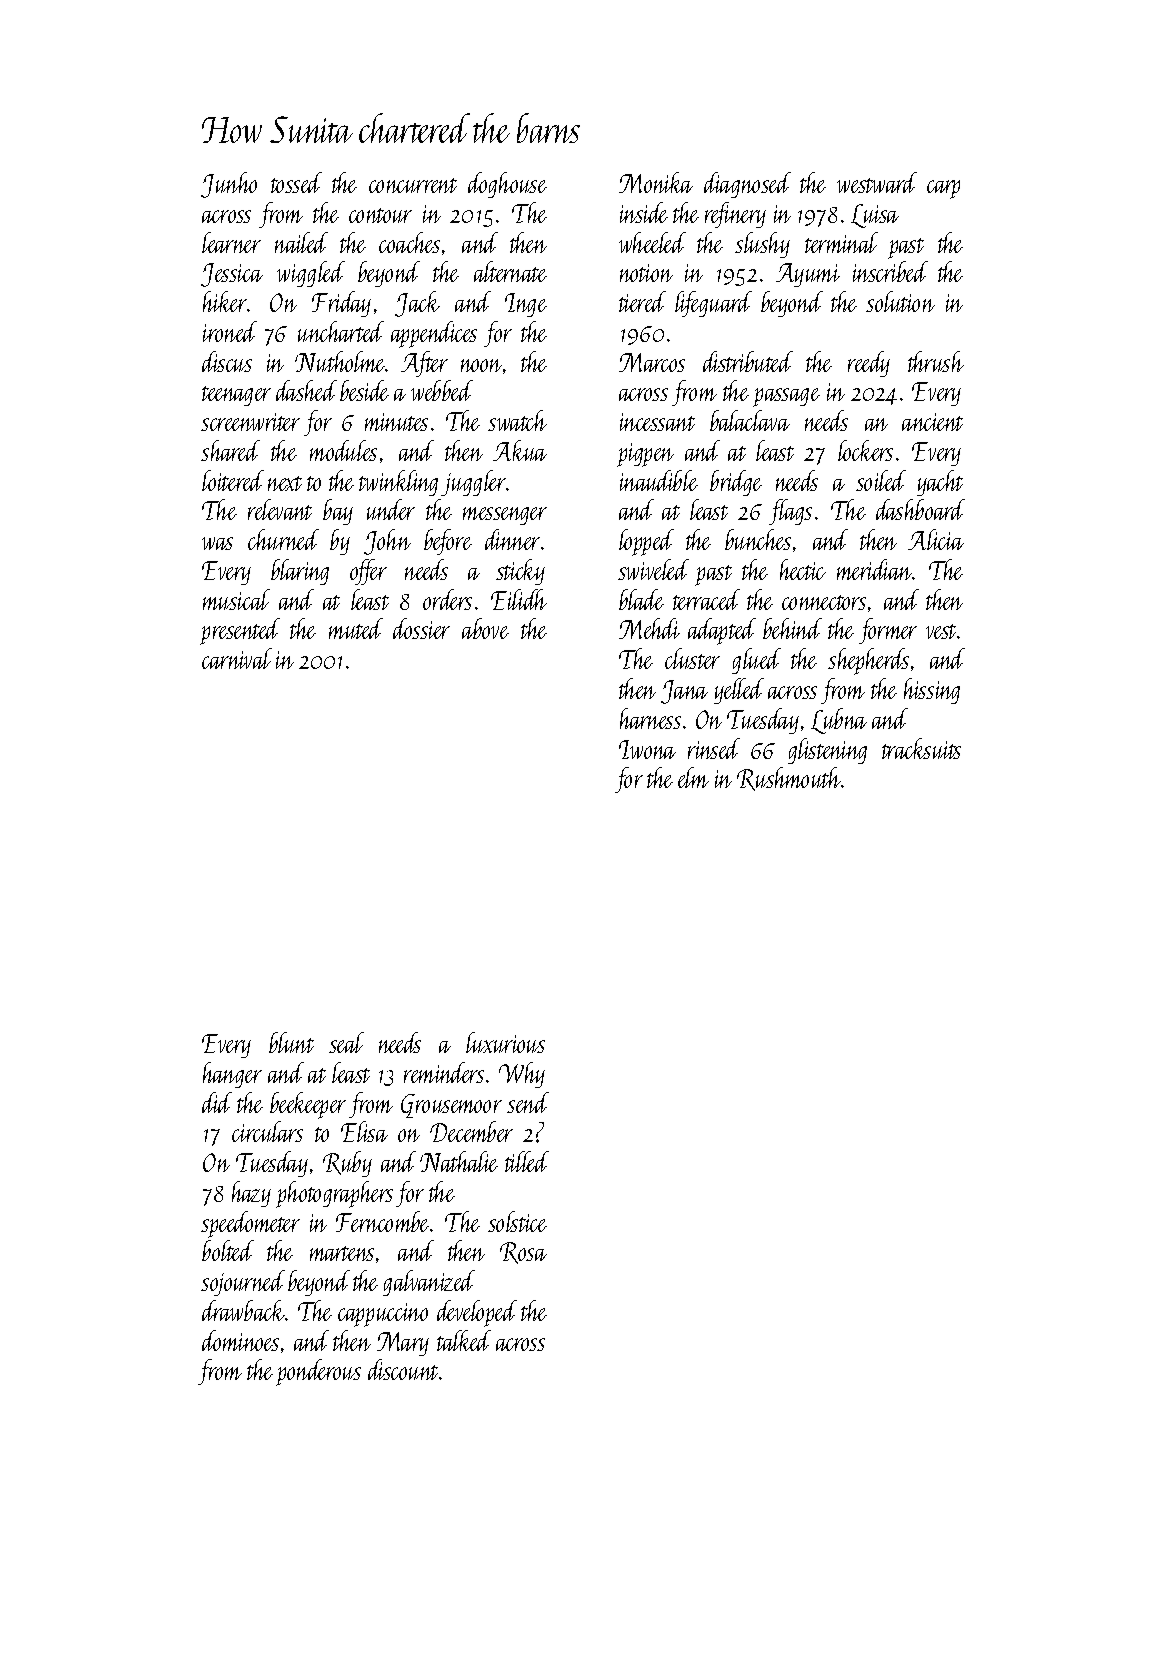  Describe the element at coordinates (301, 242) in the screenshot. I see `nailed` at that location.
